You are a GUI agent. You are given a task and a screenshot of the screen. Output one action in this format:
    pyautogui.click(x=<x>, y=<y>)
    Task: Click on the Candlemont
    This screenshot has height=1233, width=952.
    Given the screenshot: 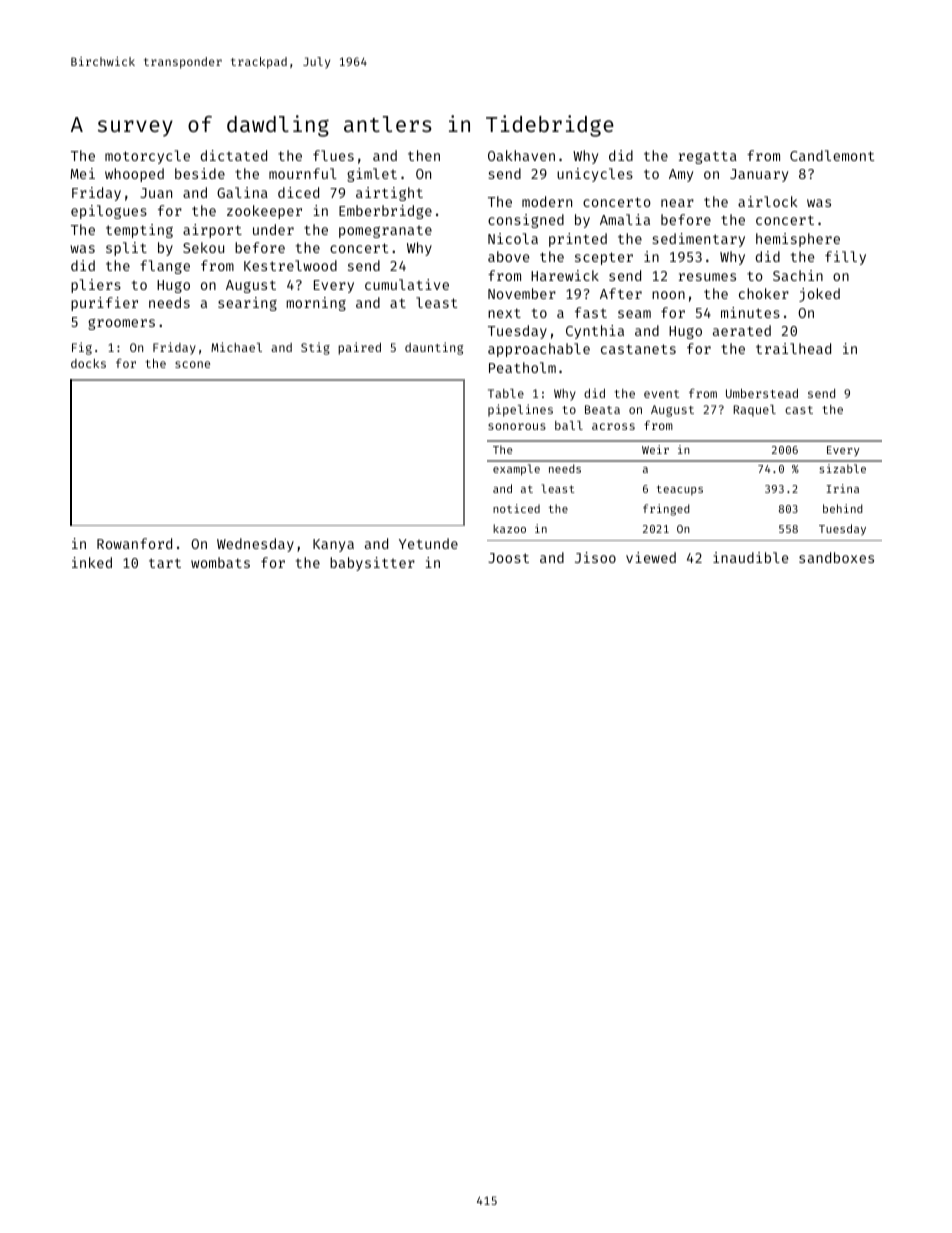 What is the action you would take?
    pyautogui.click(x=832, y=155)
